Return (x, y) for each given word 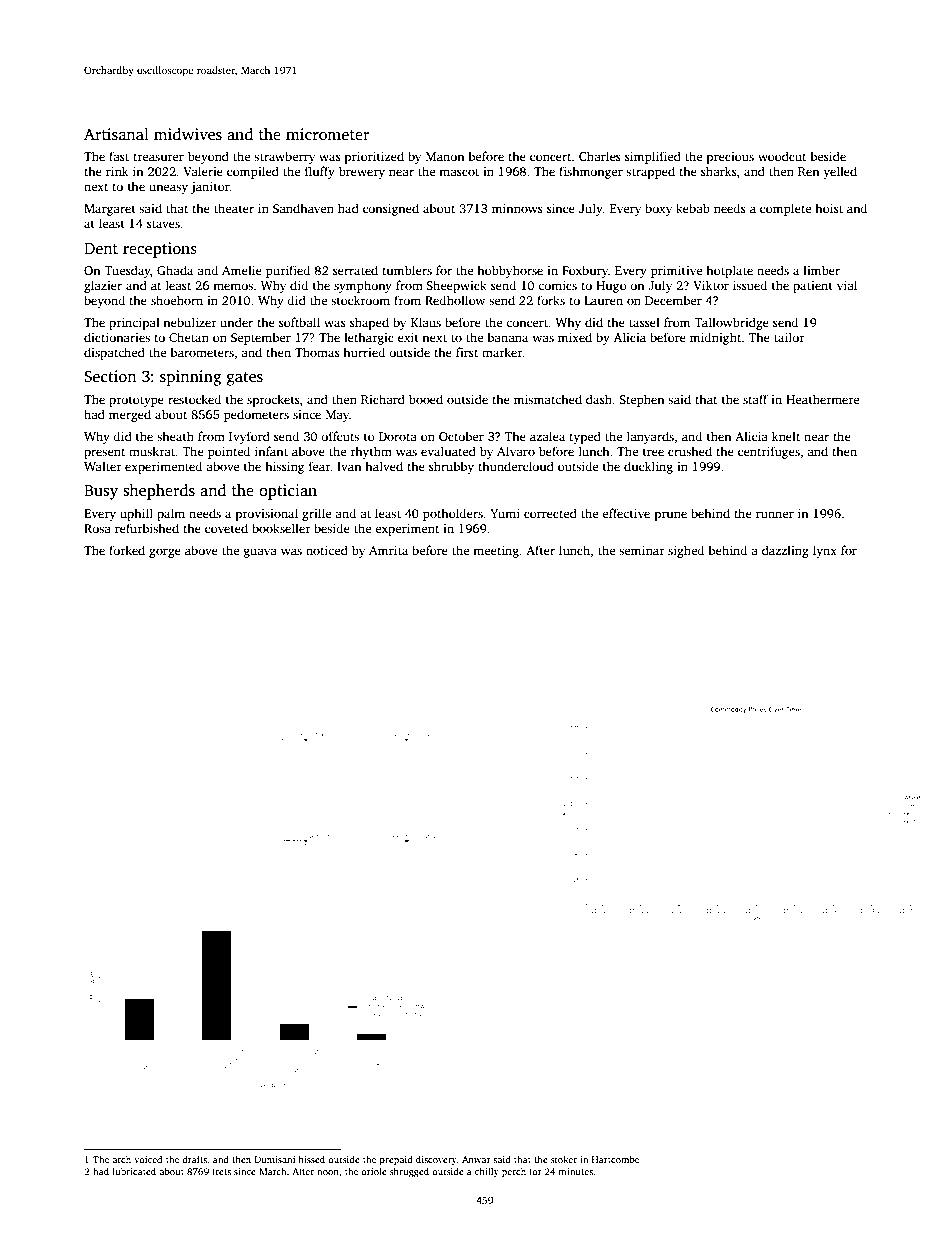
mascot (459, 172)
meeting (496, 552)
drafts (194, 1159)
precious (730, 158)
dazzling (785, 551)
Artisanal (116, 134)
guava (260, 553)
